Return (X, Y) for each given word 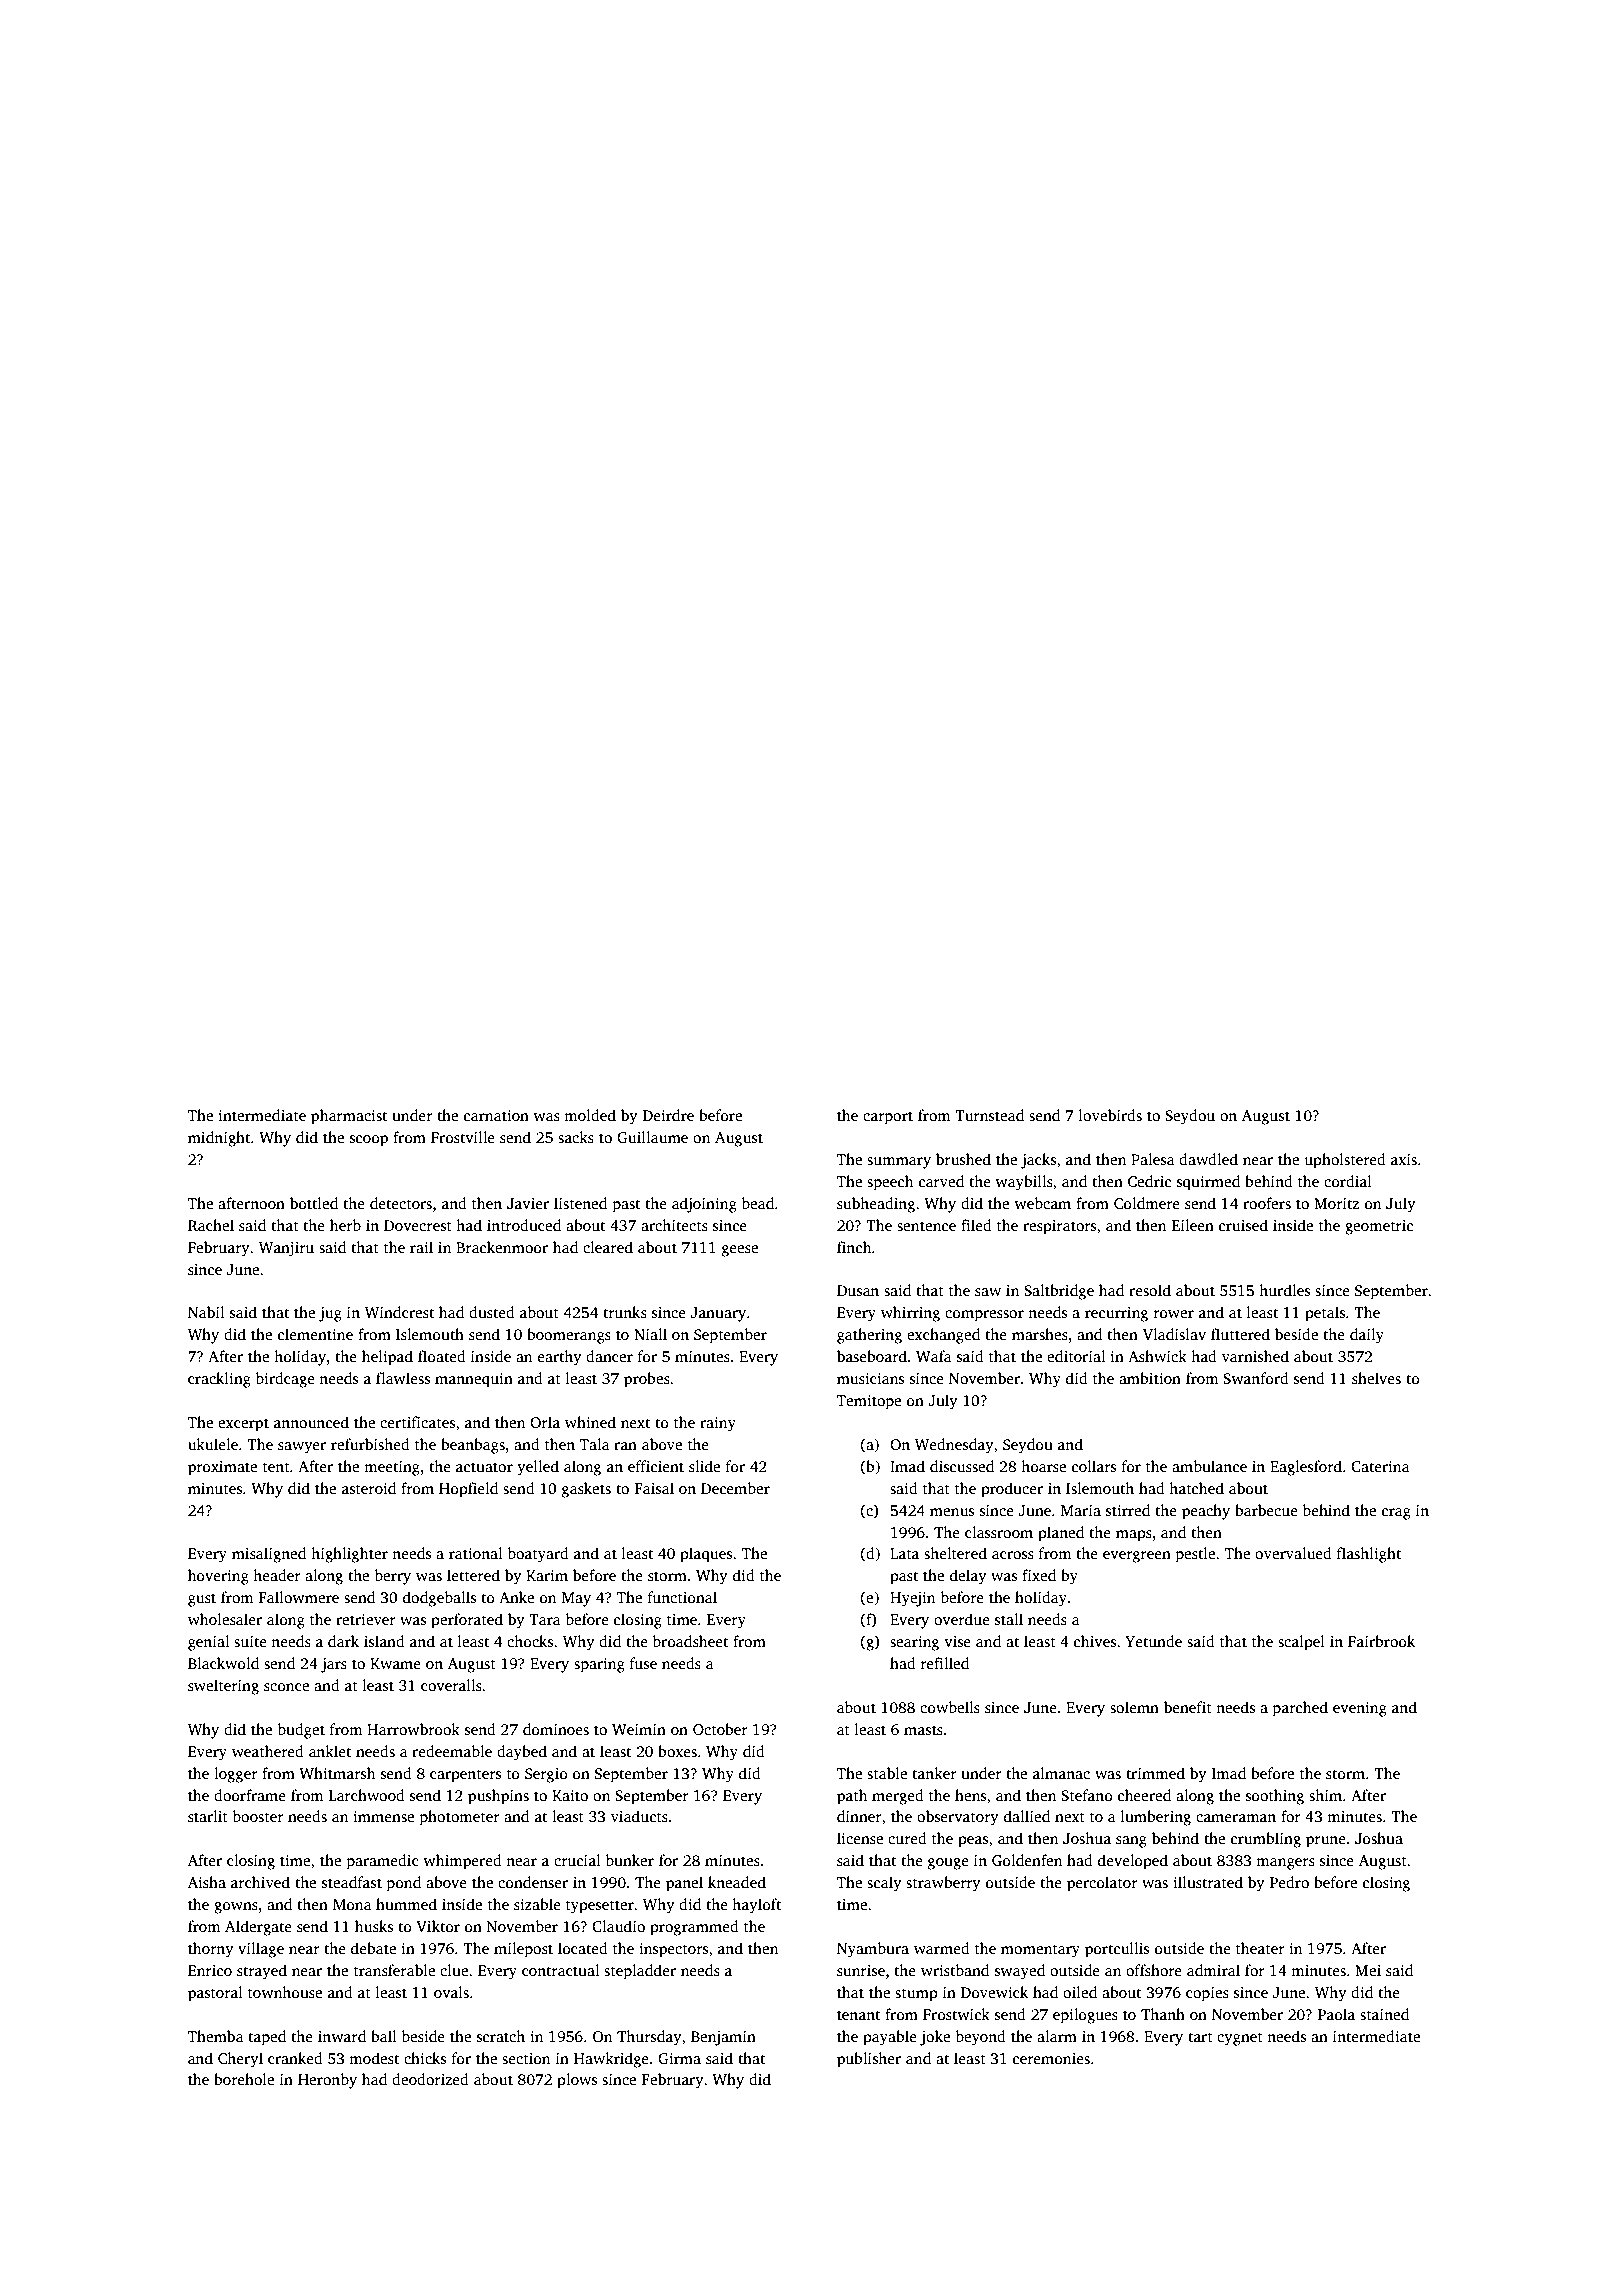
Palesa (1153, 1159)
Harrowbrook (413, 1729)
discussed (962, 1466)
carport (888, 1118)
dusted (492, 1312)
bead (758, 1203)
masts (923, 1730)
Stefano (1087, 1795)
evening (1360, 1709)
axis (1404, 1160)
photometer (460, 1818)
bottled (314, 1203)
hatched (1196, 1488)
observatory (958, 1818)
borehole (244, 2079)
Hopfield (468, 1490)
